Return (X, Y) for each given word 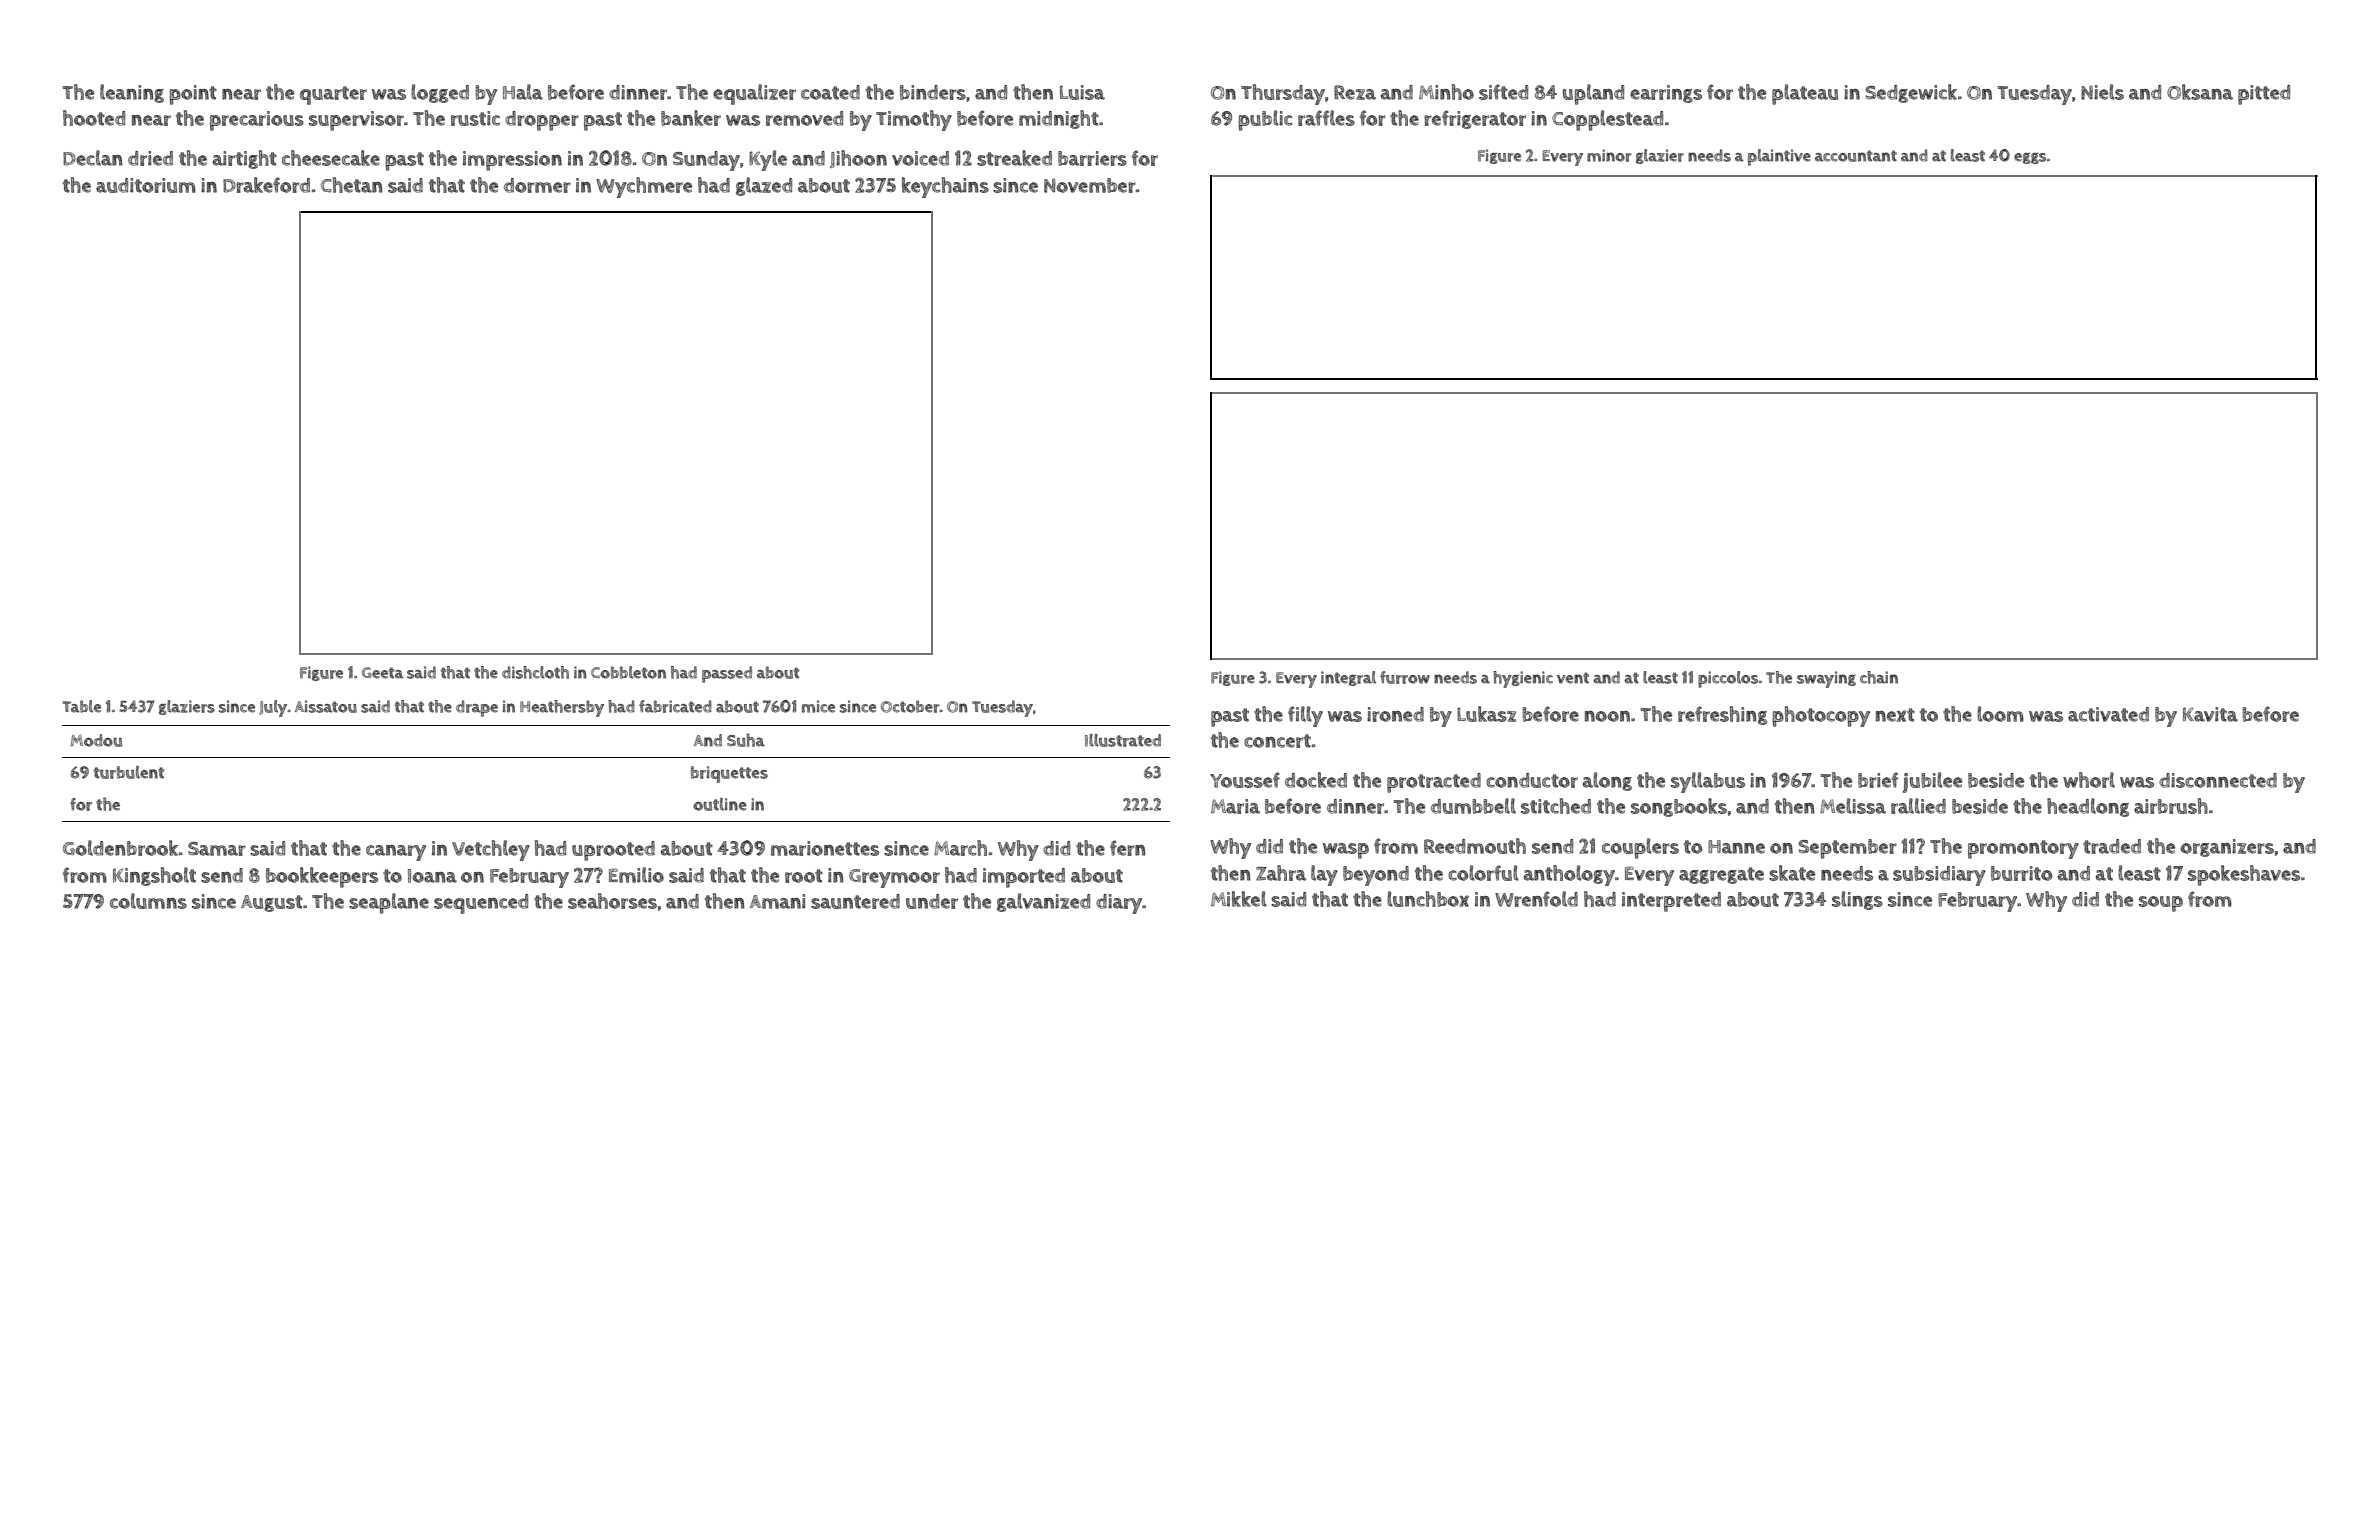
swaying (1826, 679)
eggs (2030, 158)
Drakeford (266, 185)
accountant (1856, 156)
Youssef (1245, 780)
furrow (1405, 677)
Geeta (383, 673)
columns (148, 901)
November (1090, 185)
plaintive (1779, 157)
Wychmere (644, 187)
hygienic (1523, 679)
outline (720, 804)
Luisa (1082, 92)
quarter (333, 95)
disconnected (2218, 780)
